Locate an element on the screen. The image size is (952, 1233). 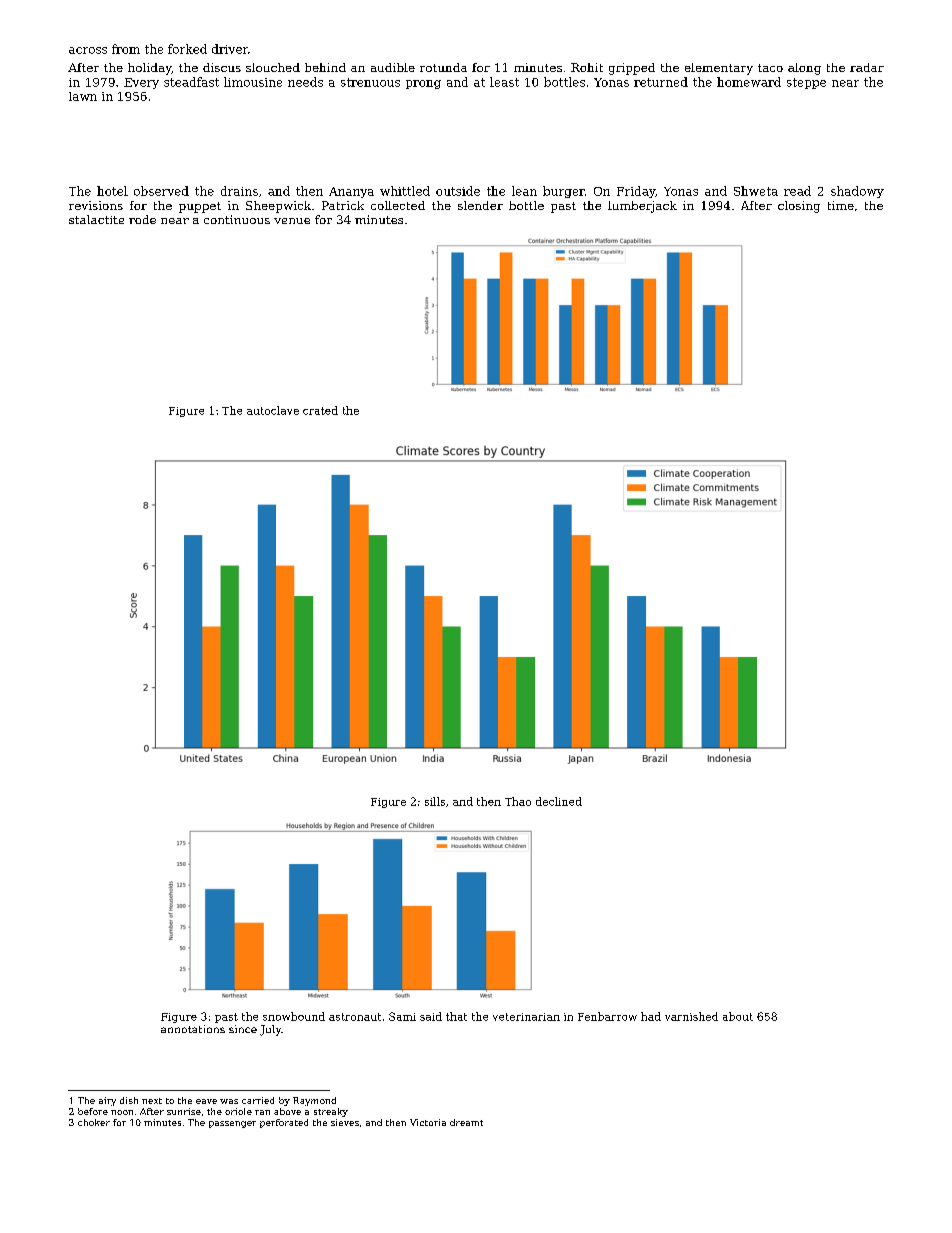
Shweta is located at coordinates (756, 191).
